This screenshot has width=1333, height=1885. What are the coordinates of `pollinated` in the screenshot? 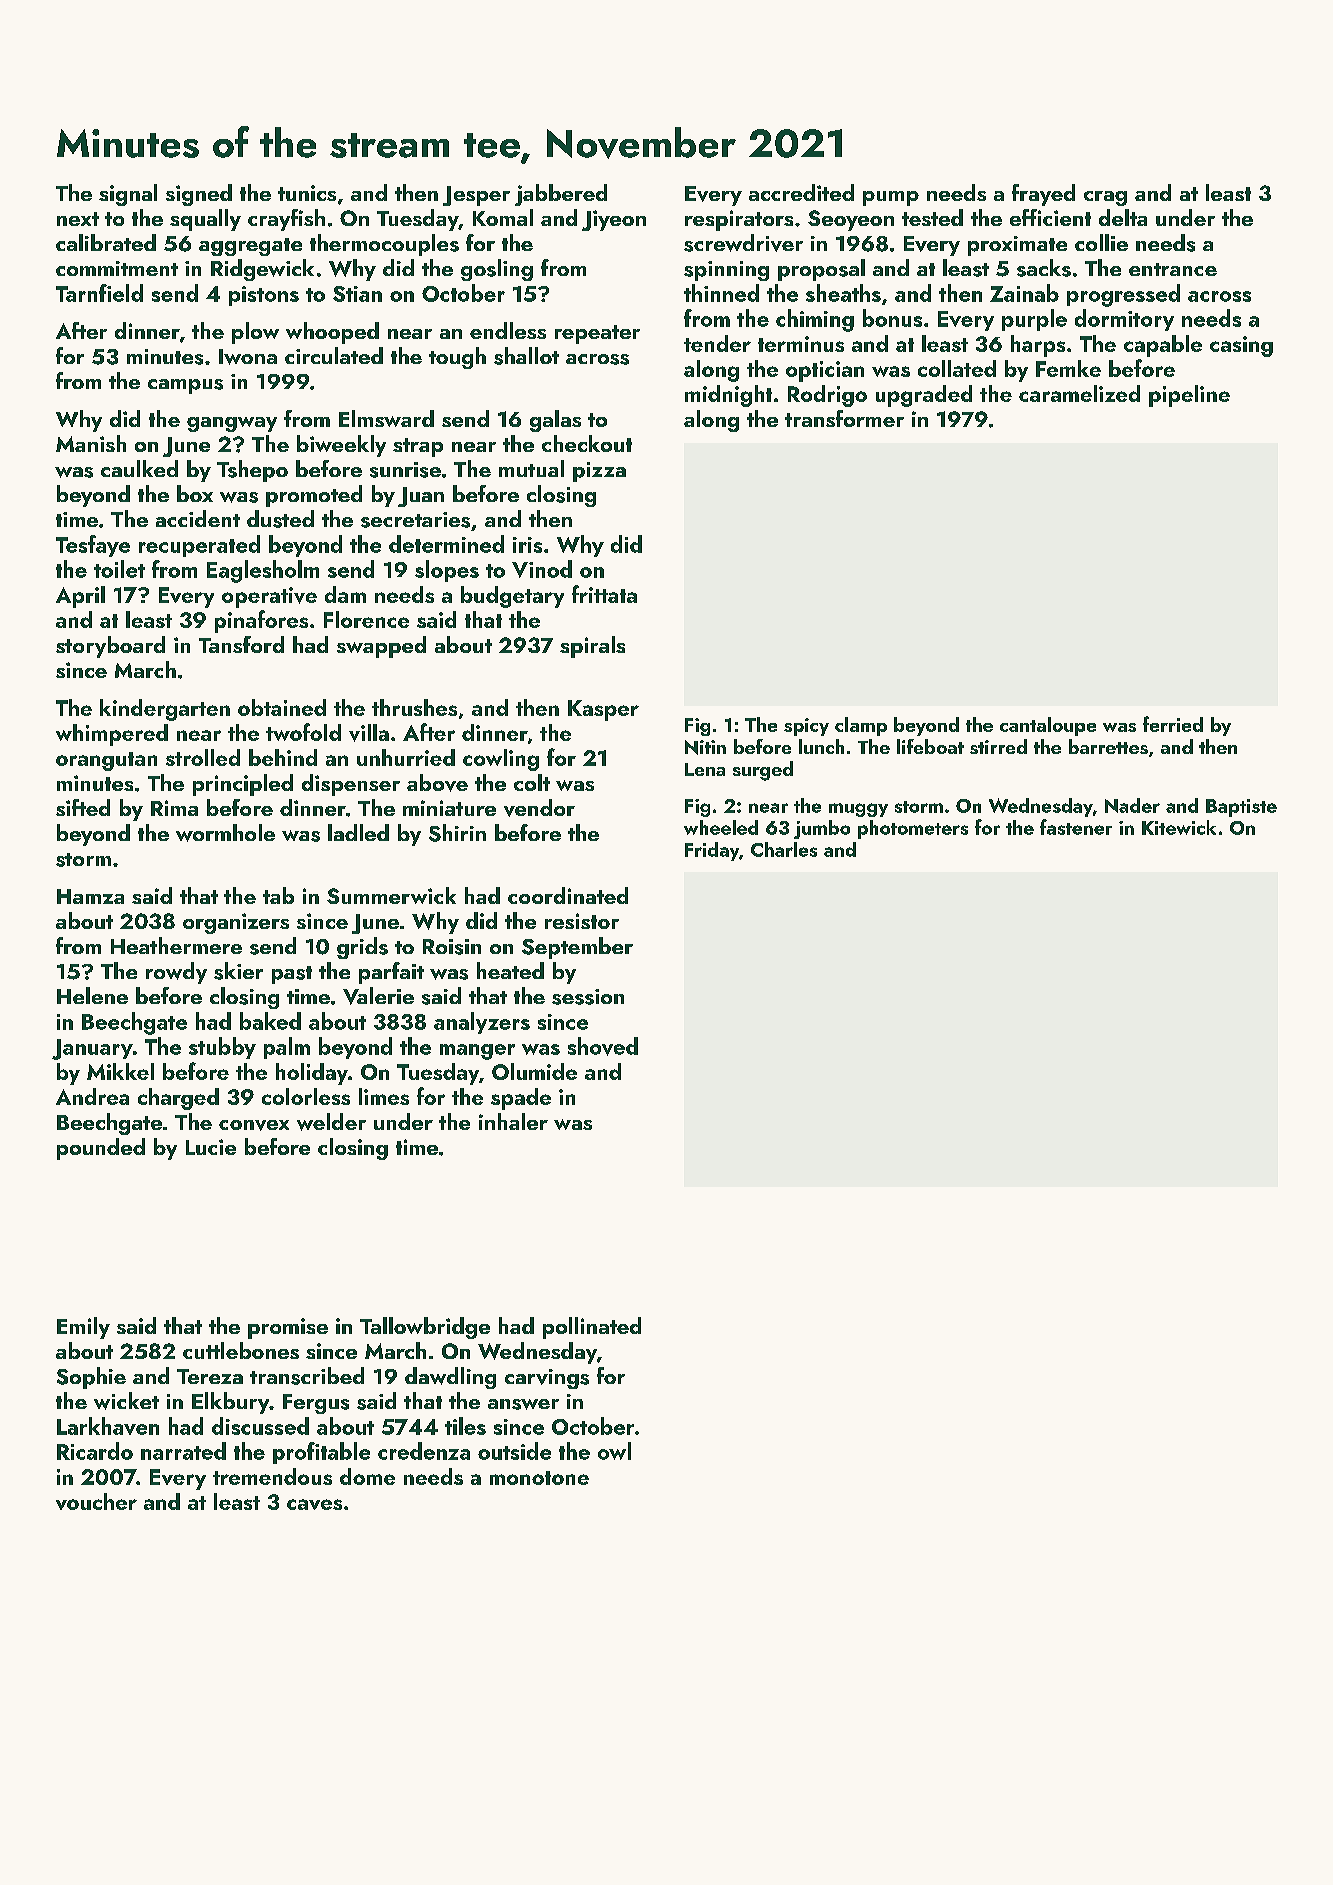 It's located at (592, 1328).
